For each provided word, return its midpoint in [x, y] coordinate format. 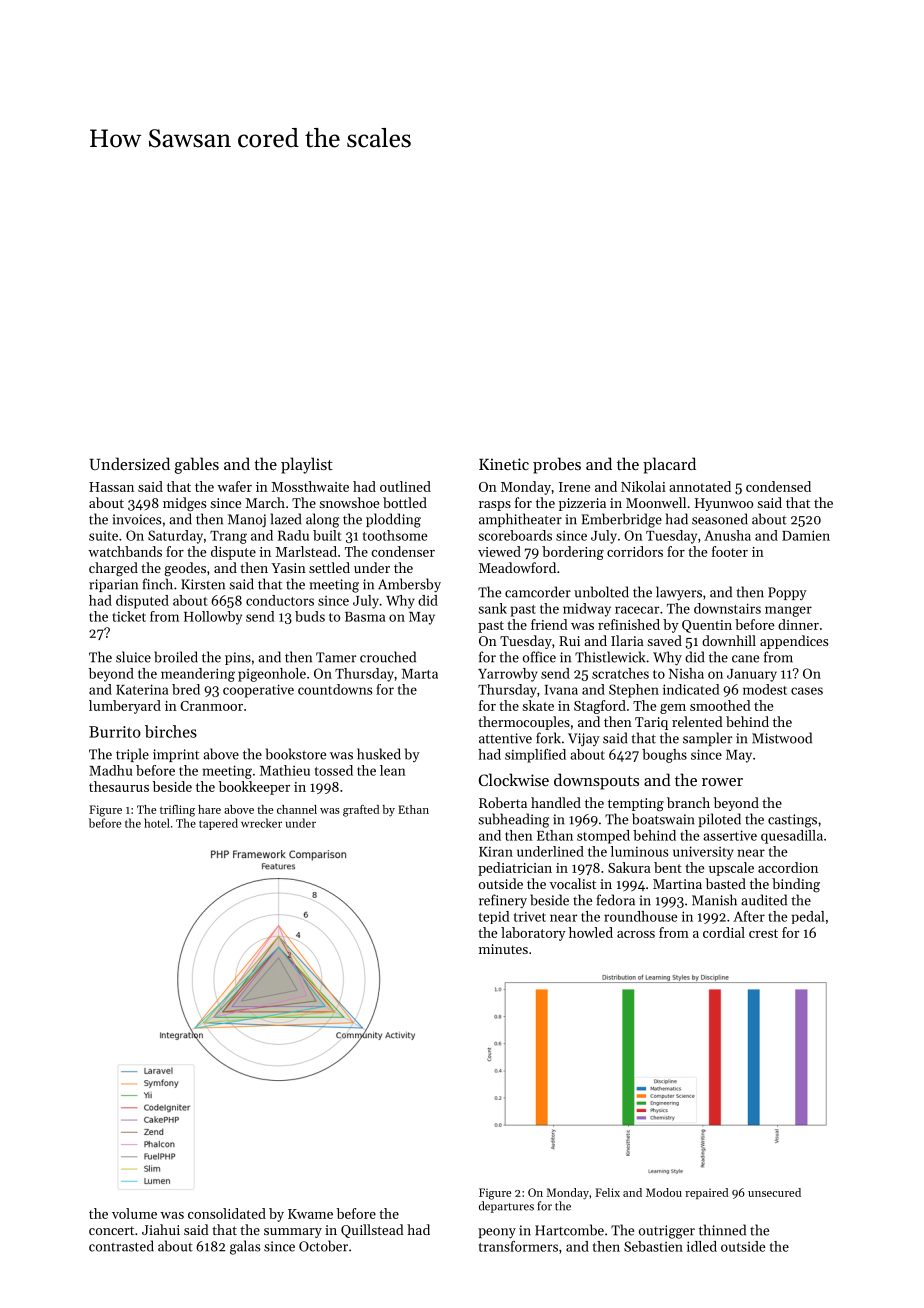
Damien [806, 535]
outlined [405, 486]
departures [506, 1207]
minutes [503, 949]
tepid [494, 917]
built [327, 535]
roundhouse [640, 916]
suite [103, 536]
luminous [640, 851]
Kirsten [203, 584]
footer [730, 551]
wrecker [261, 823]
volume [134, 1213]
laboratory [533, 934]
